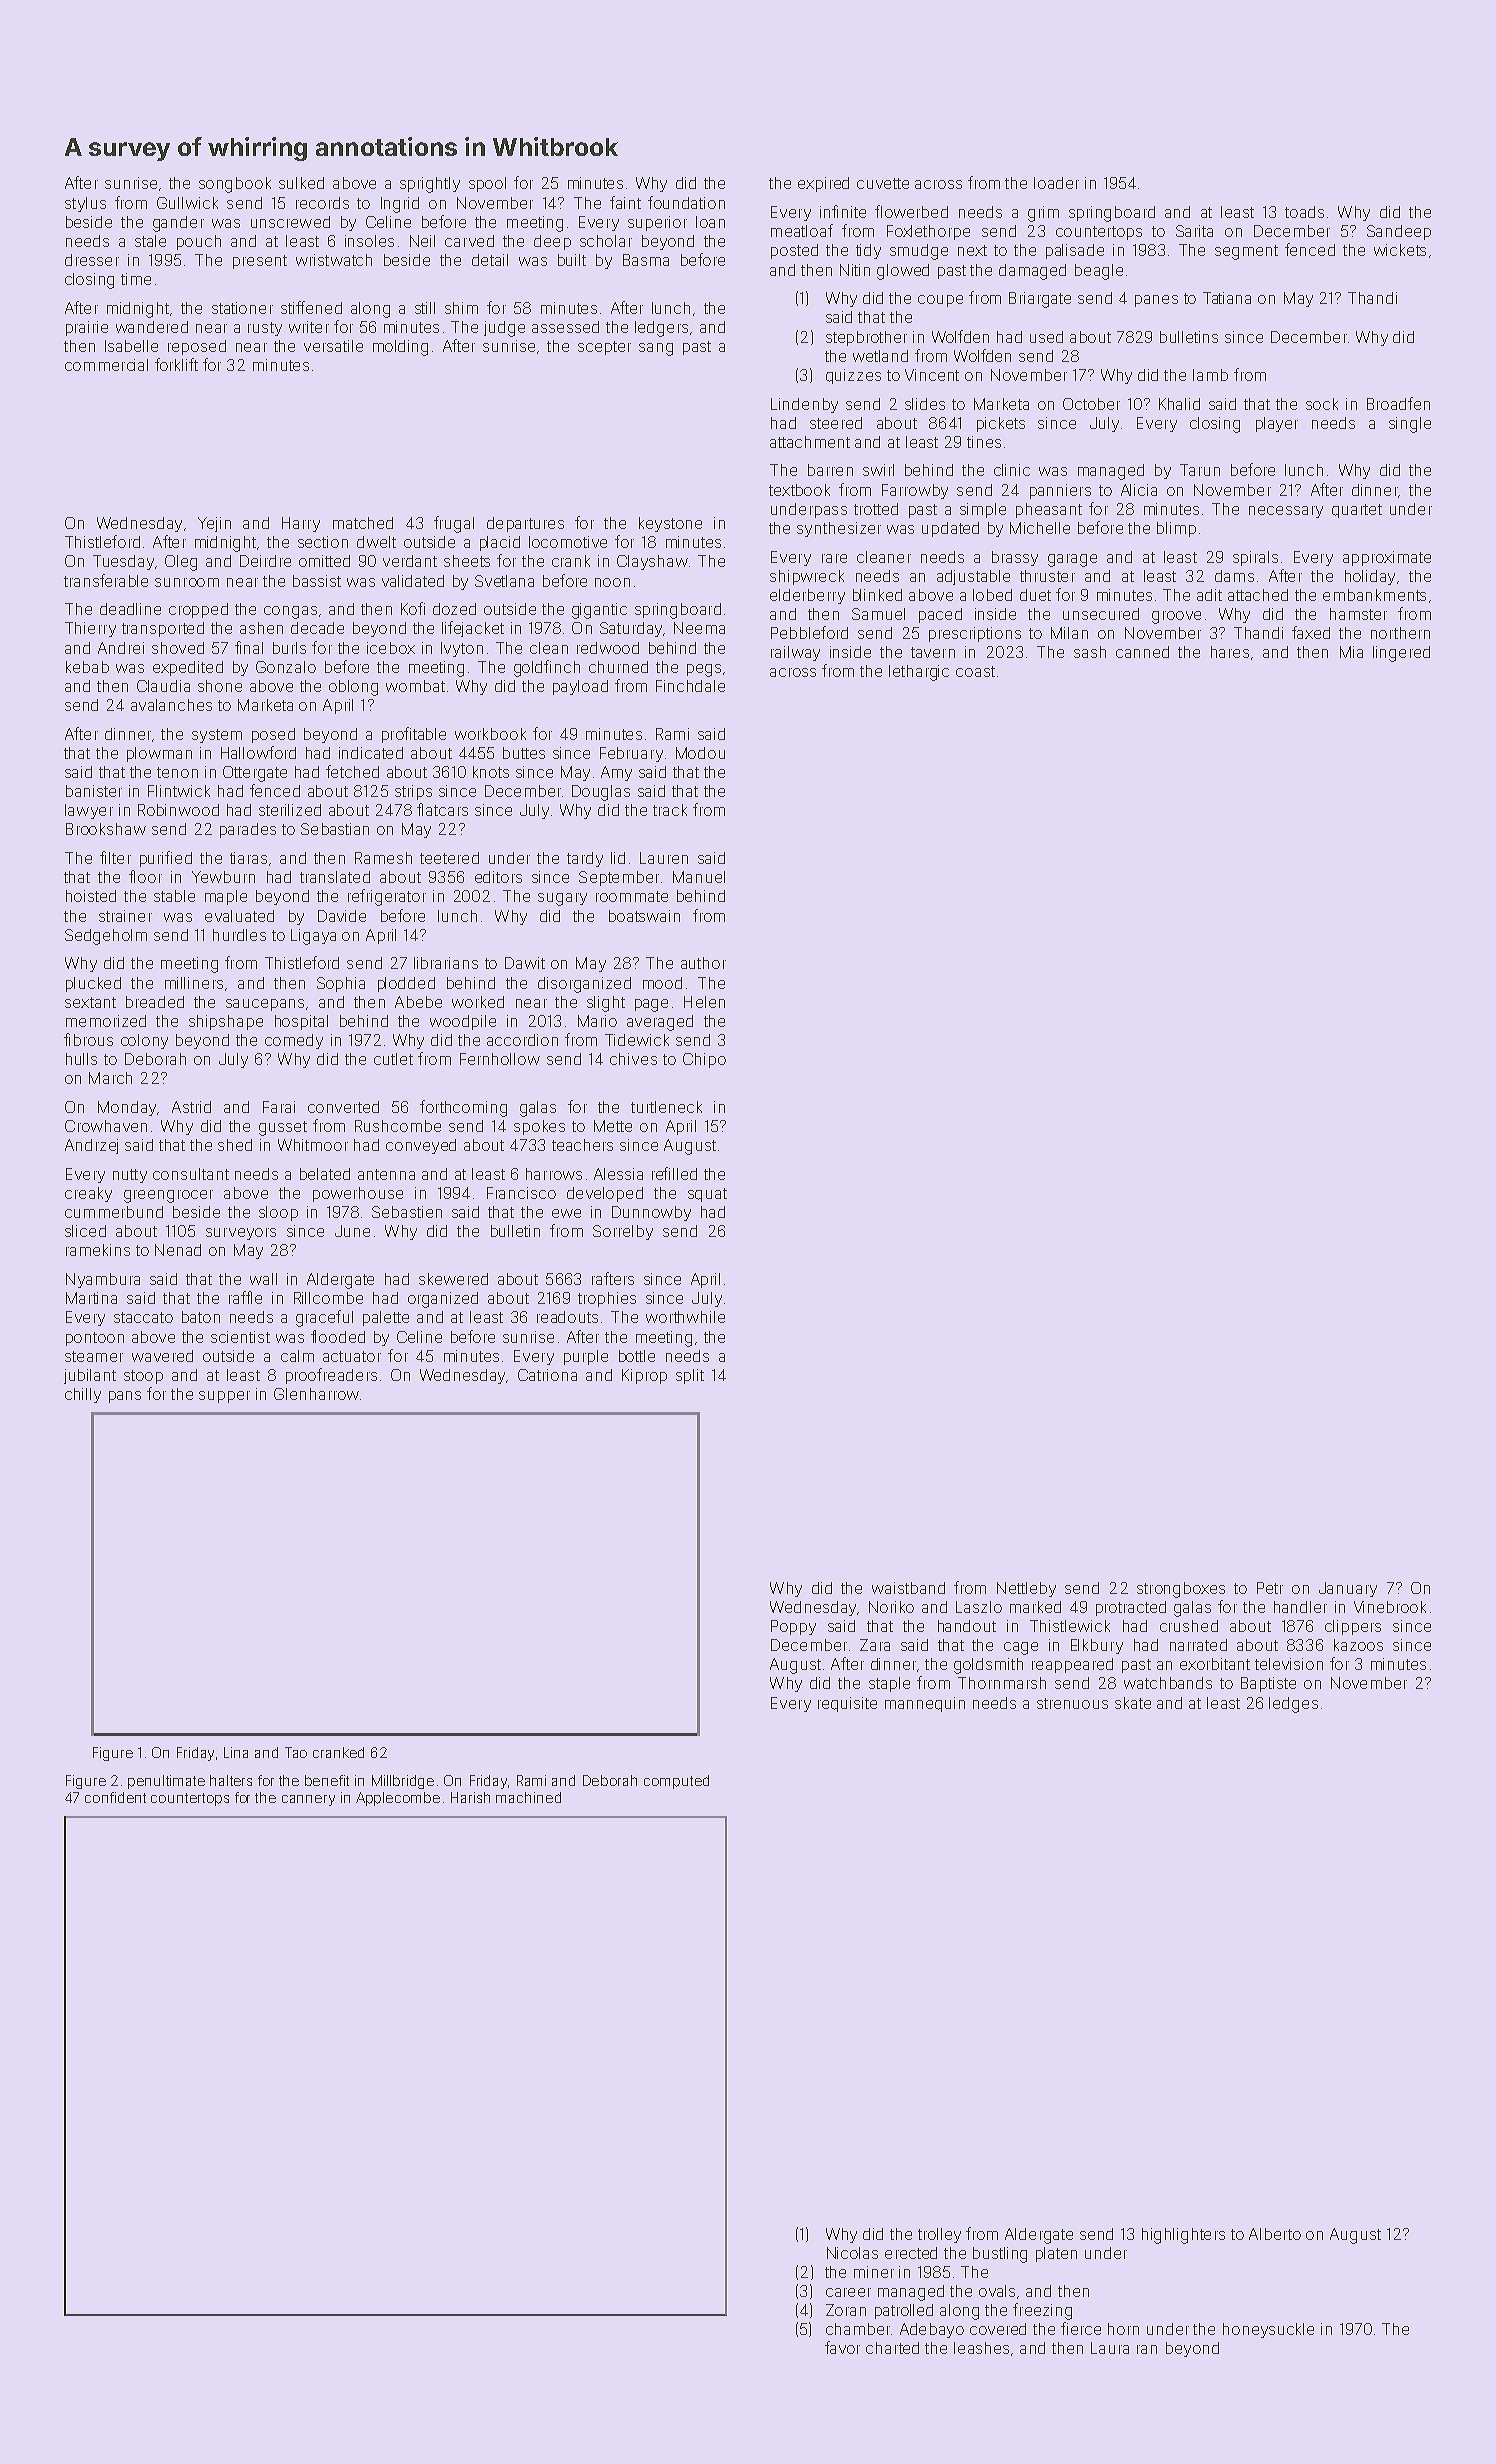 The image size is (1496, 2464). I want to click on January, so click(1348, 1589).
